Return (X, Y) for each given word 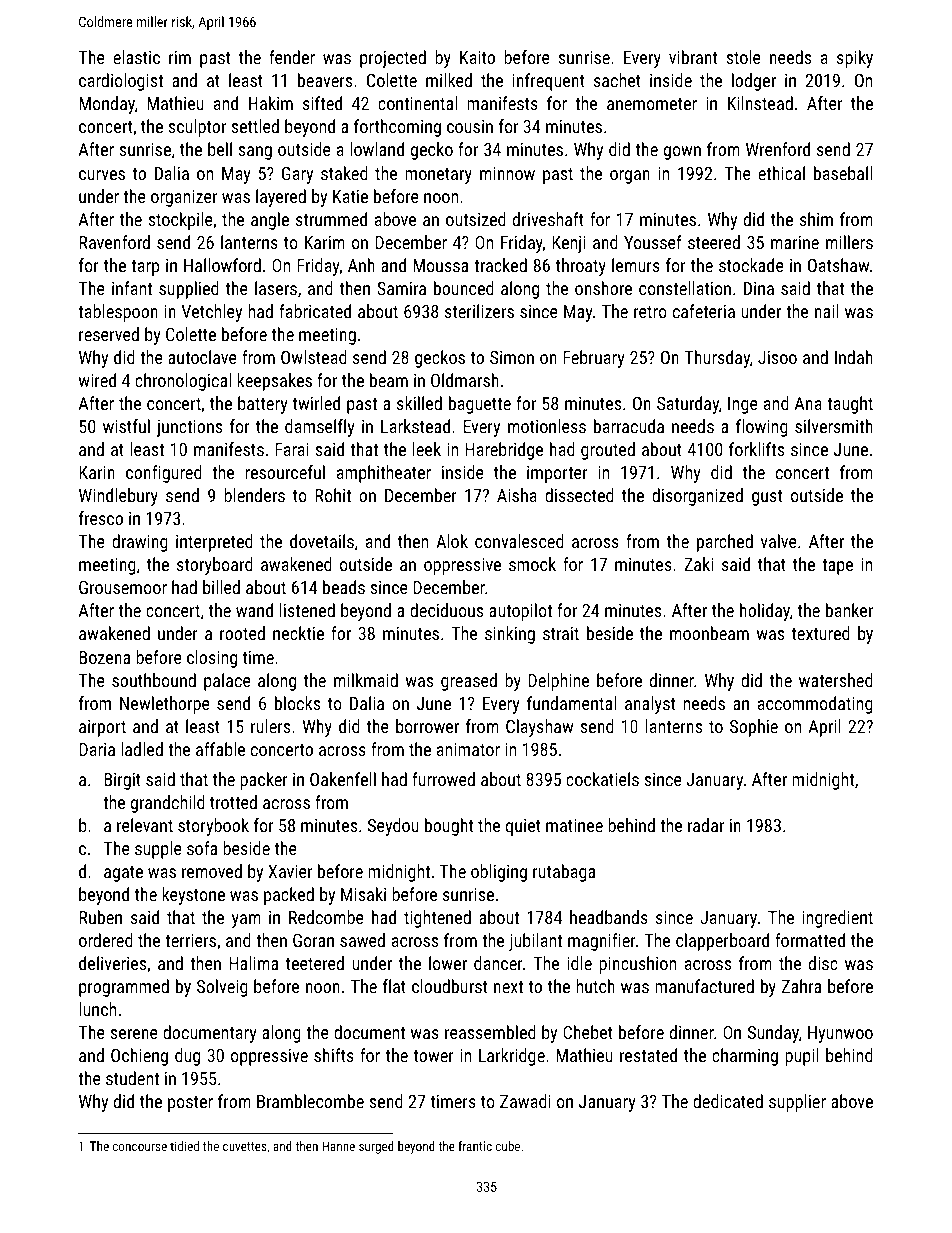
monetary (438, 176)
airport (102, 728)
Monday (107, 105)
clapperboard (722, 942)
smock (532, 564)
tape (837, 567)
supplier (797, 1103)
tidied (184, 1146)
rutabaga (564, 873)
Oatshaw (838, 265)
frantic (475, 1146)
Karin (97, 472)
